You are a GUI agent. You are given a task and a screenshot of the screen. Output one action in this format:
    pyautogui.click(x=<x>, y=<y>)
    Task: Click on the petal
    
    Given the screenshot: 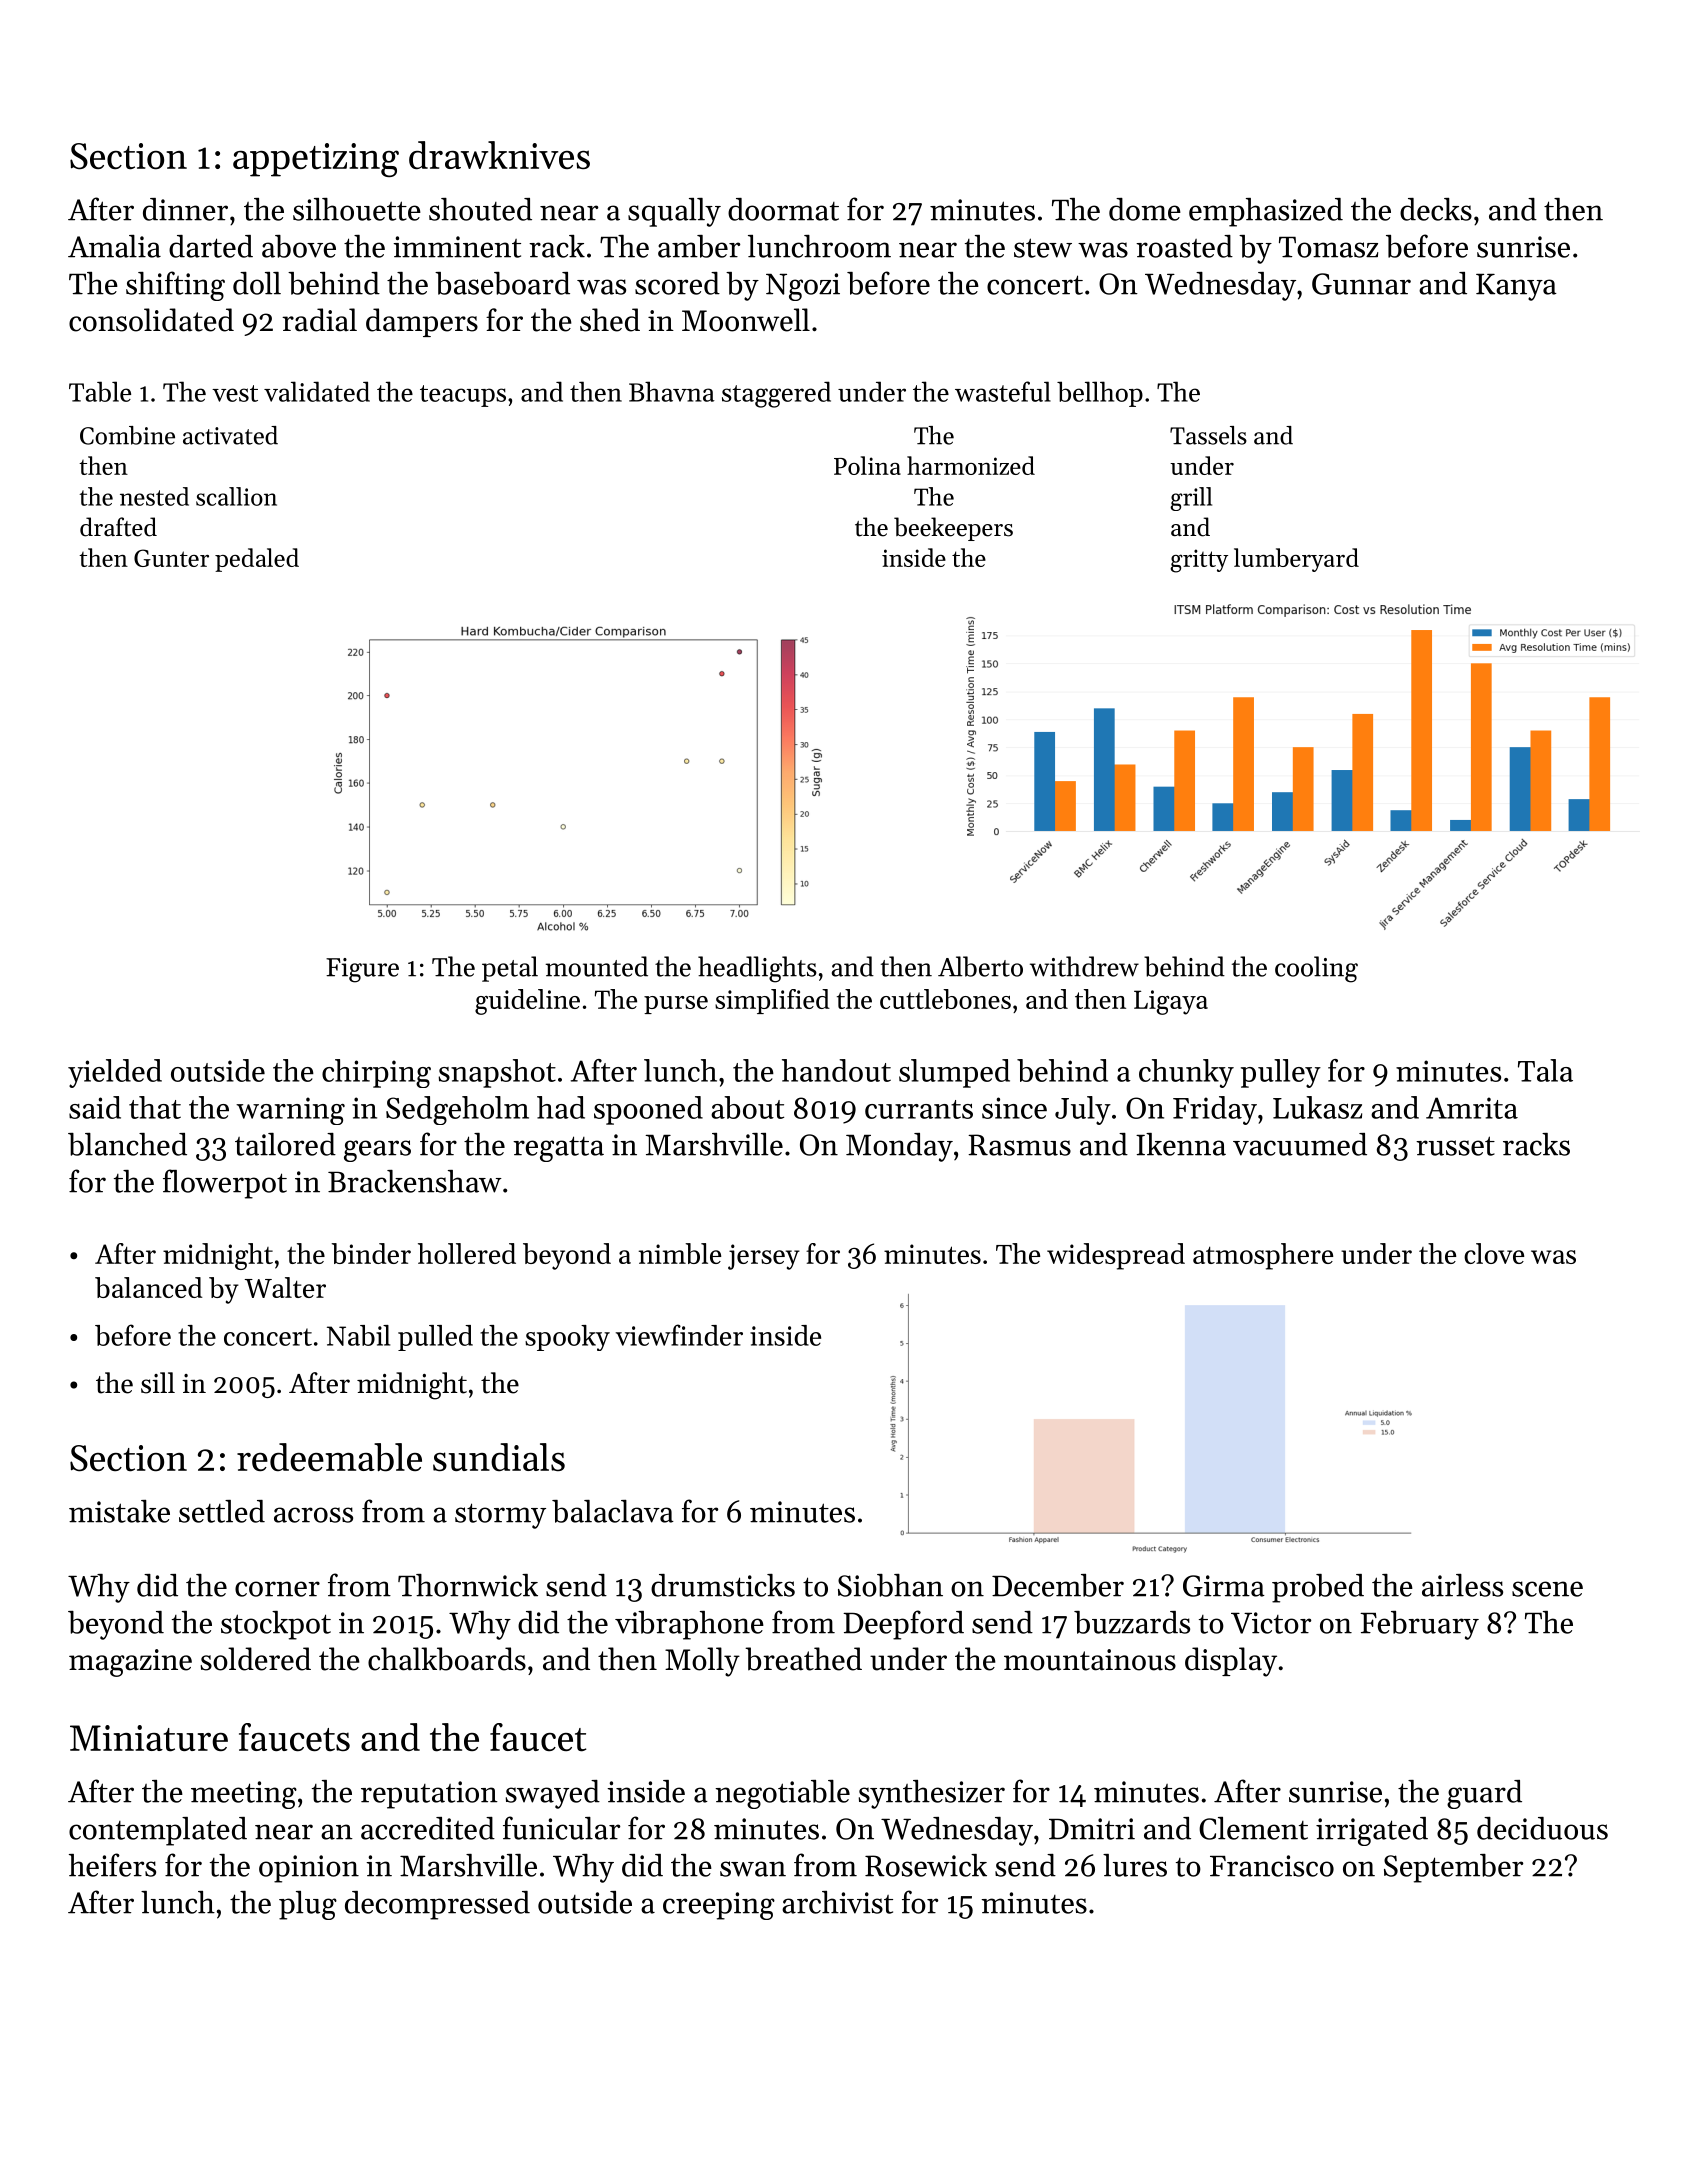 What is the action you would take?
    pyautogui.click(x=510, y=969)
